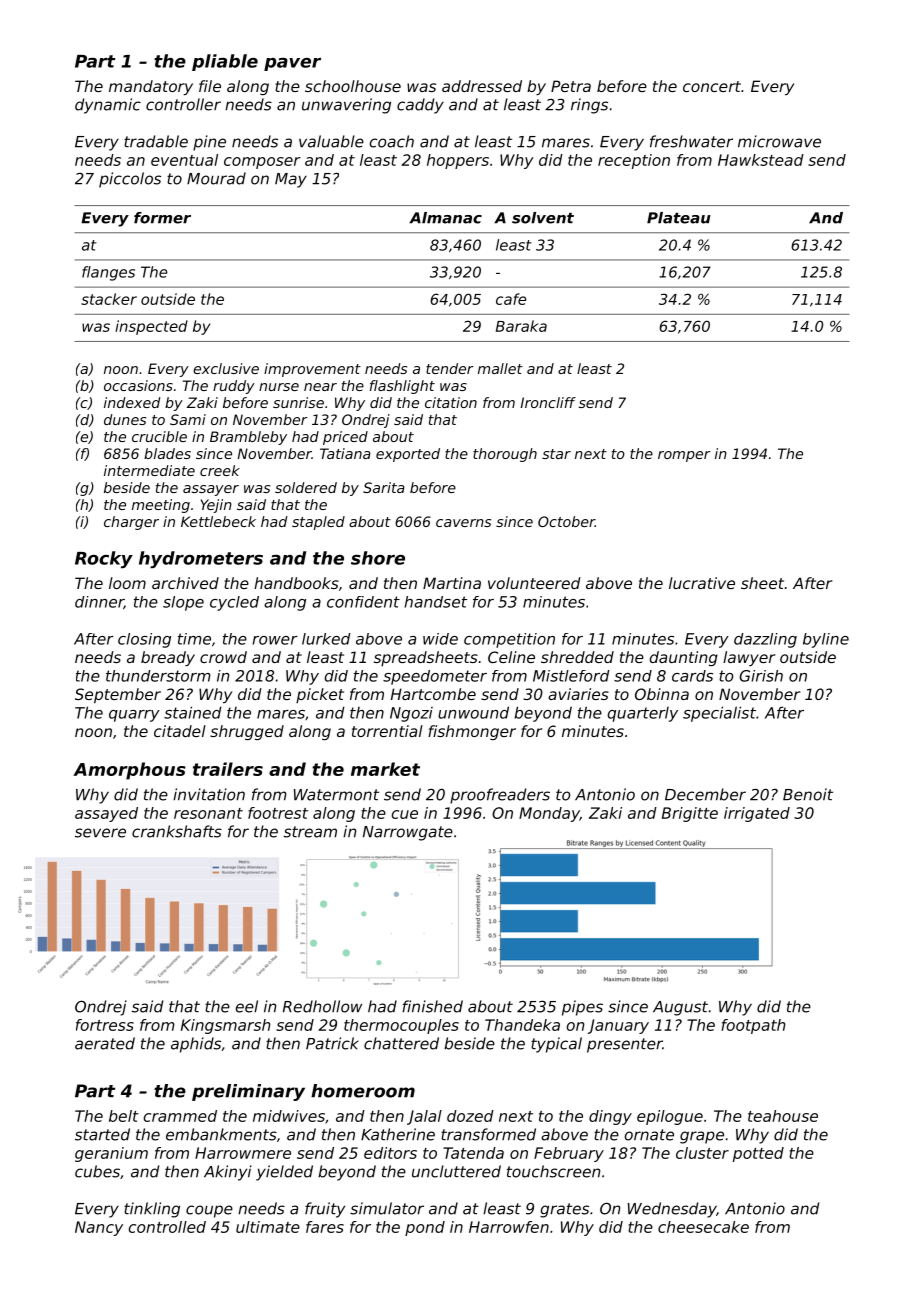 This document has width=924, height=1308. What do you see at coordinates (808, 794) in the document?
I see `Benoit` at bounding box center [808, 794].
